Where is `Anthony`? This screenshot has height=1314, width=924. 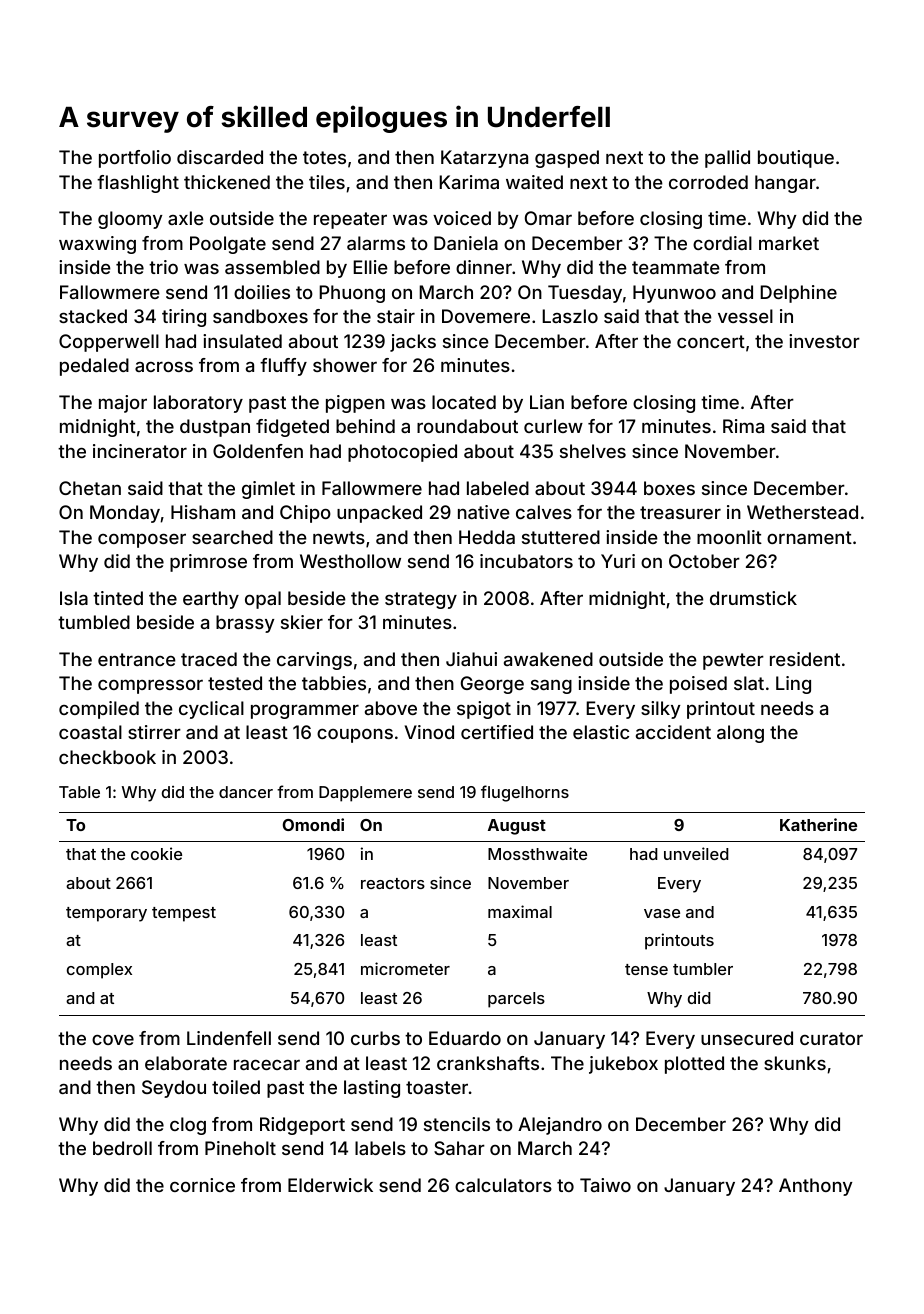 Anthony is located at coordinates (816, 1187).
